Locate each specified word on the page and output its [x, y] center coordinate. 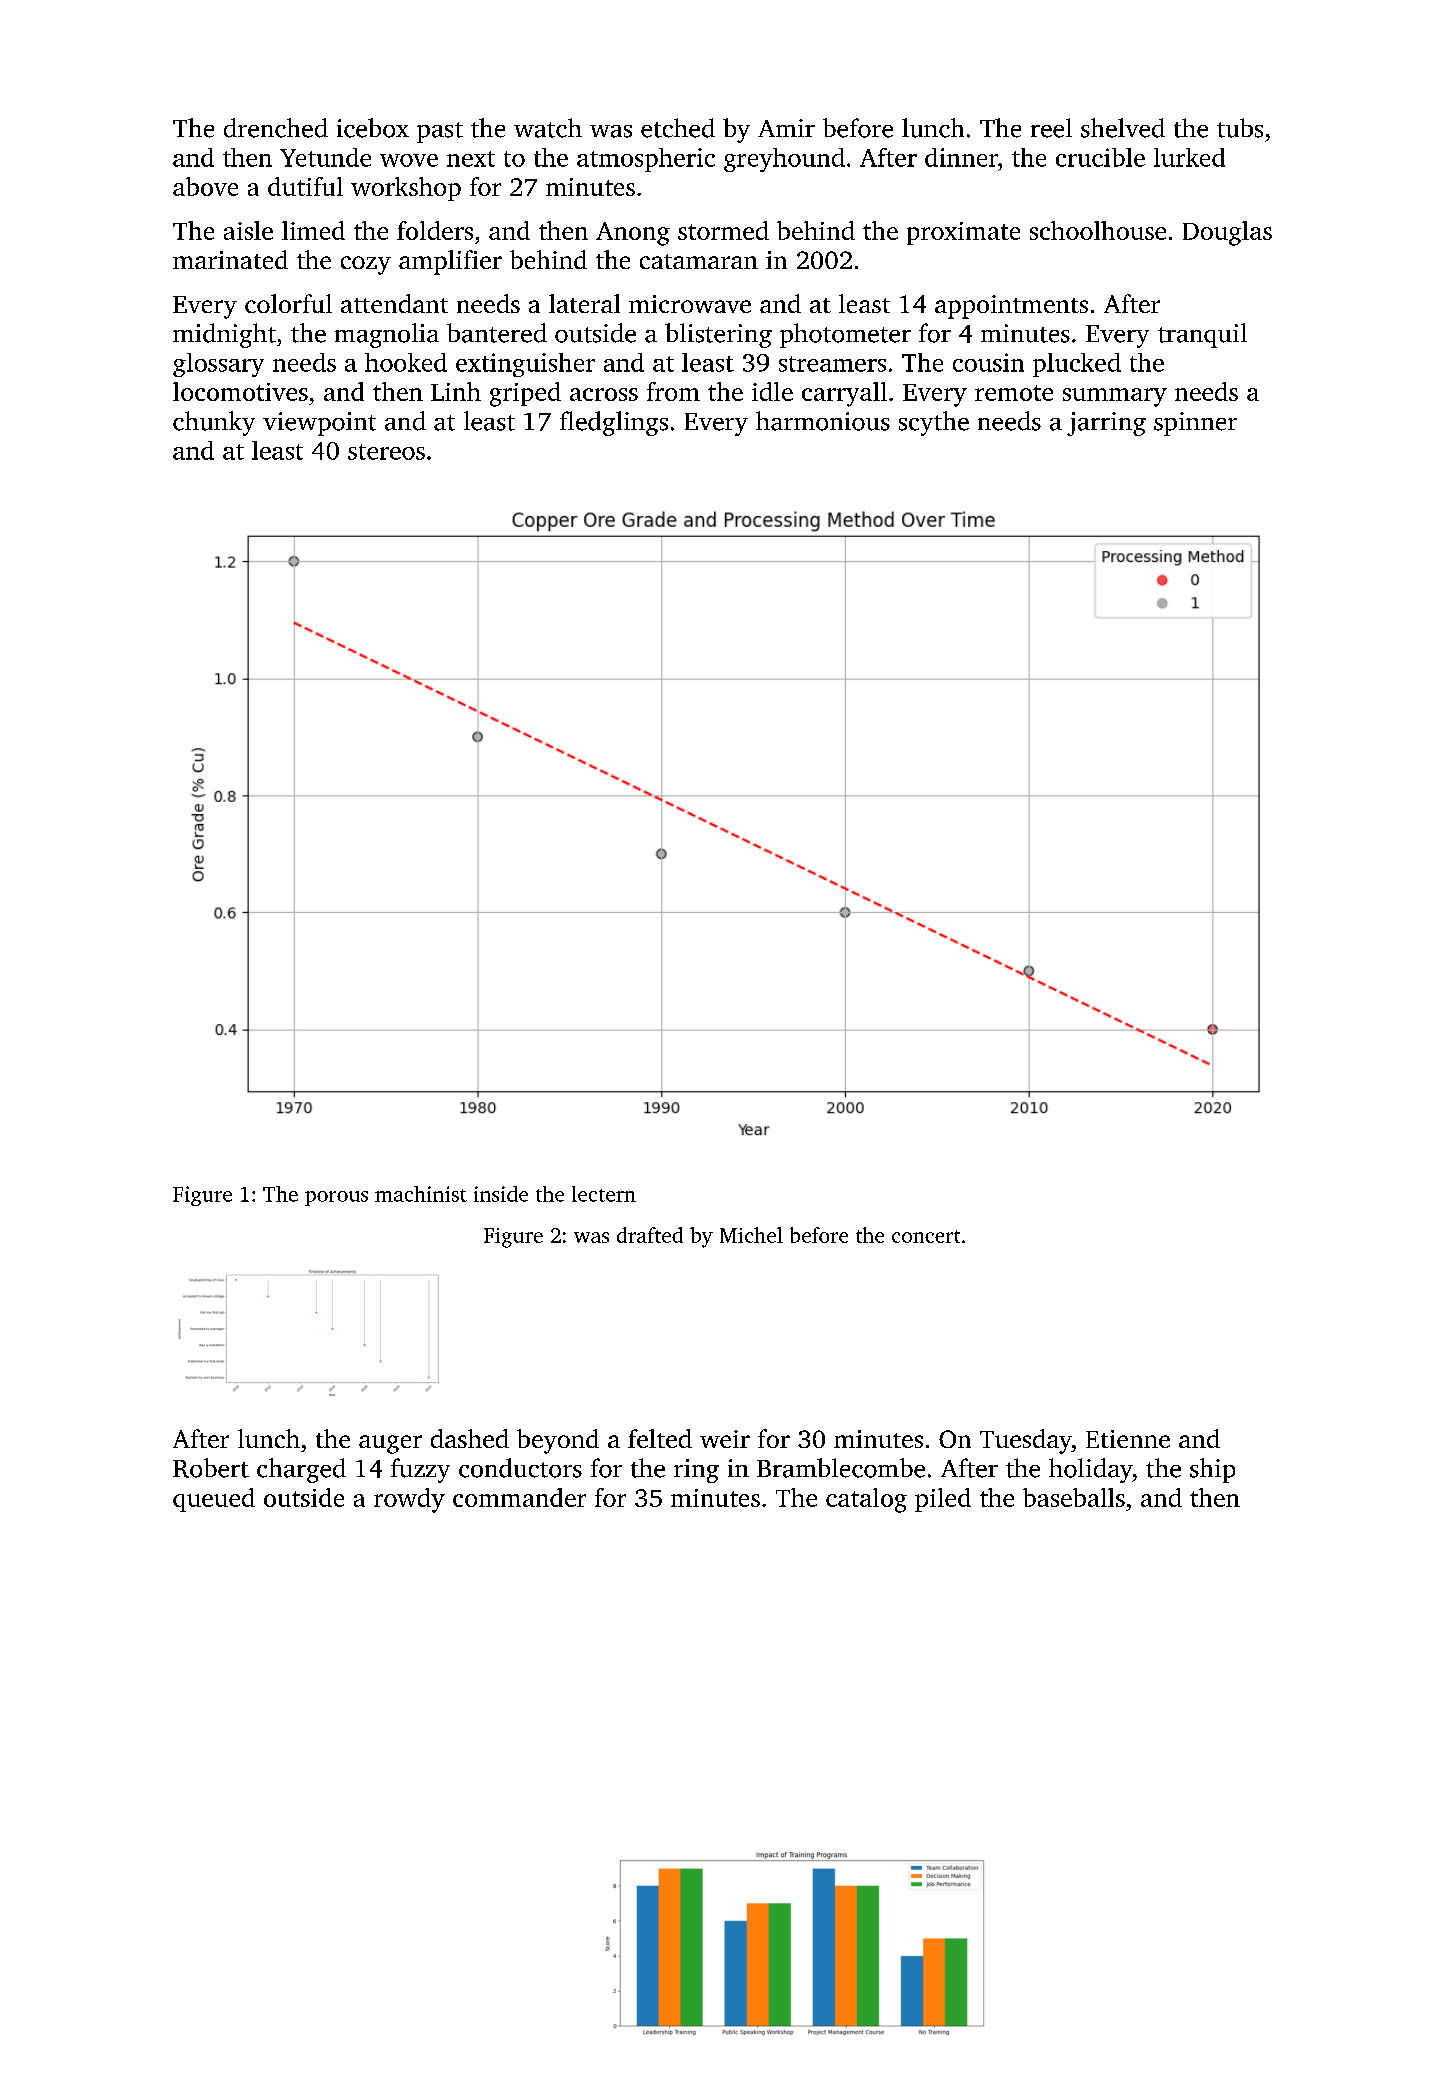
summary [1115, 397]
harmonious [823, 421]
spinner [1195, 424]
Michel [751, 1235]
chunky [214, 423]
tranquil [1202, 335]
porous [336, 1198]
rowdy [409, 1500]
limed [313, 230]
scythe [934, 423]
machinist [421, 1194]
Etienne [1128, 1439]
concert [926, 1236]
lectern [604, 1194]
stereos [386, 452]
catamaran [699, 261]
